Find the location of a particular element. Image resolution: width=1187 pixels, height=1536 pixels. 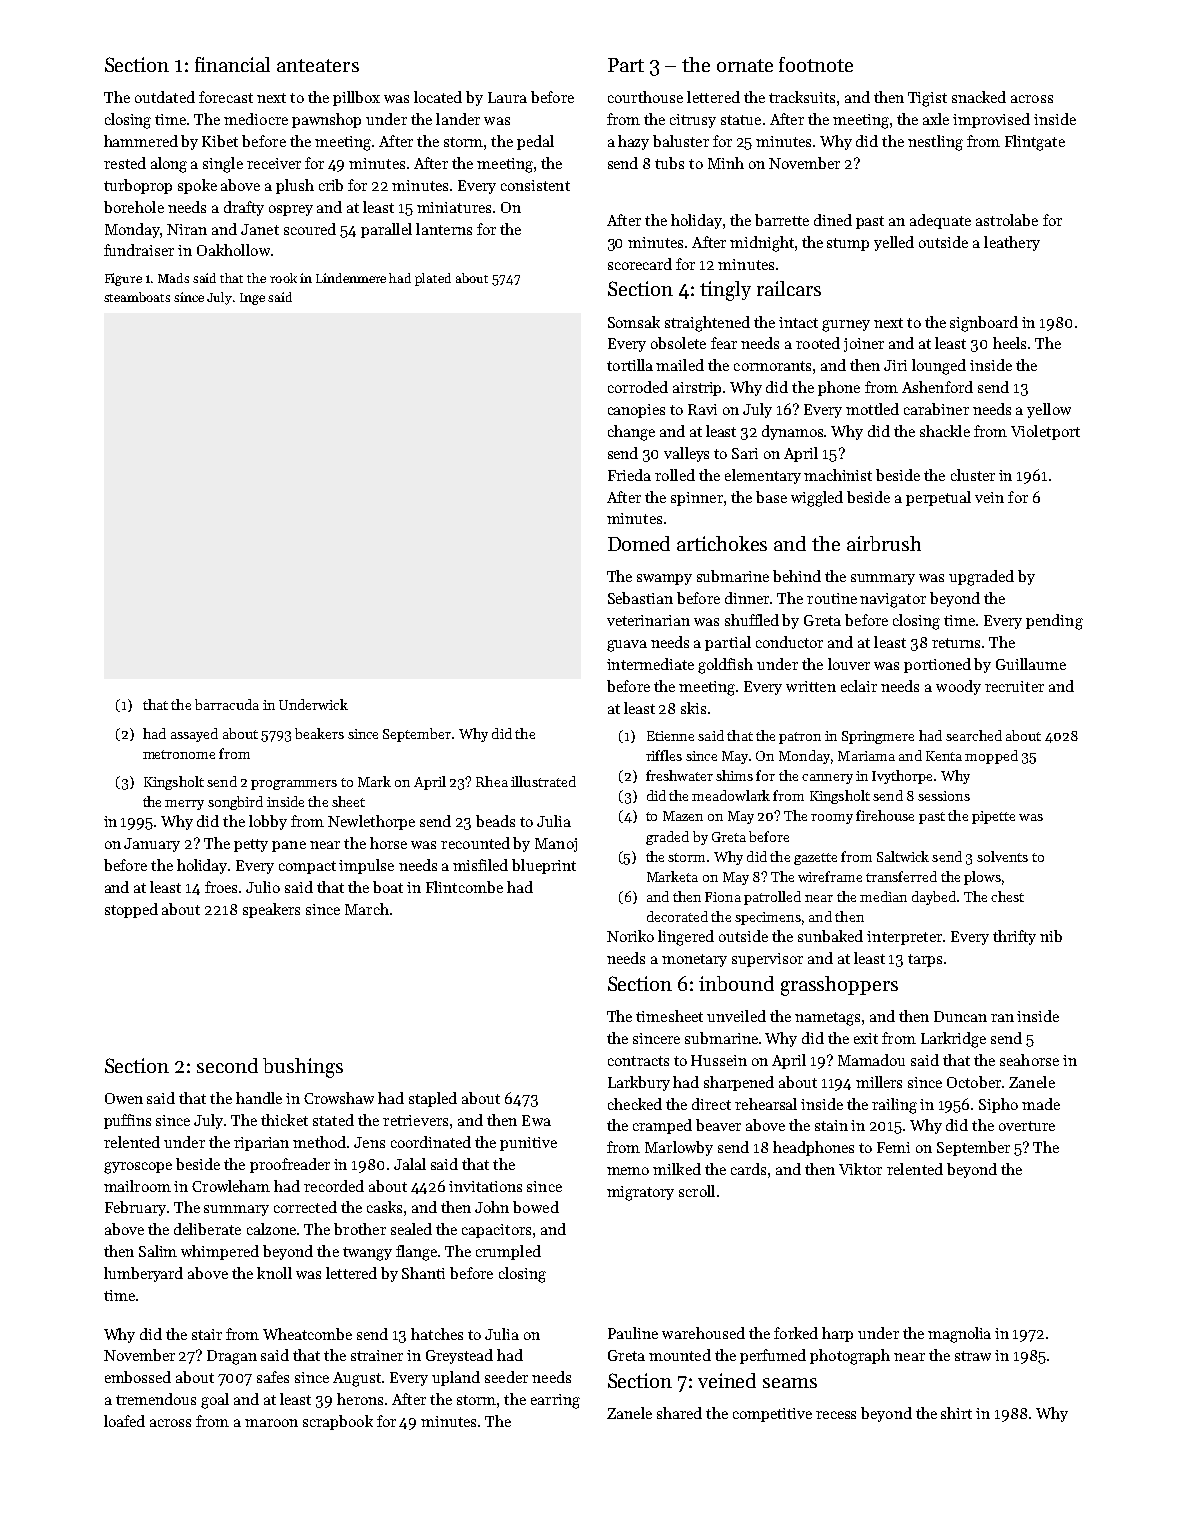

Figure is located at coordinates (123, 279).
